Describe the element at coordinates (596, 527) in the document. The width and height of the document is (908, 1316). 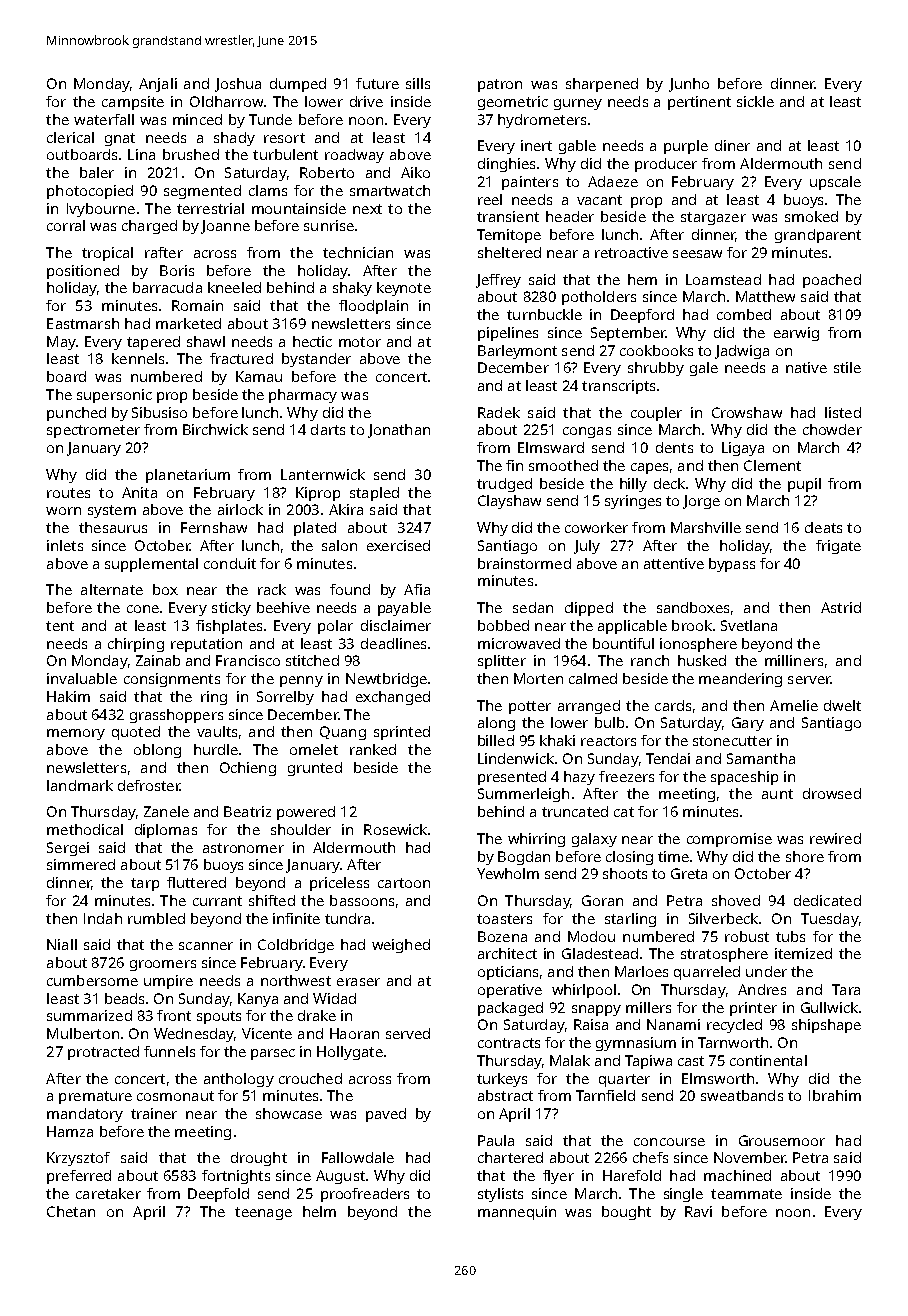
I see `coworker` at that location.
